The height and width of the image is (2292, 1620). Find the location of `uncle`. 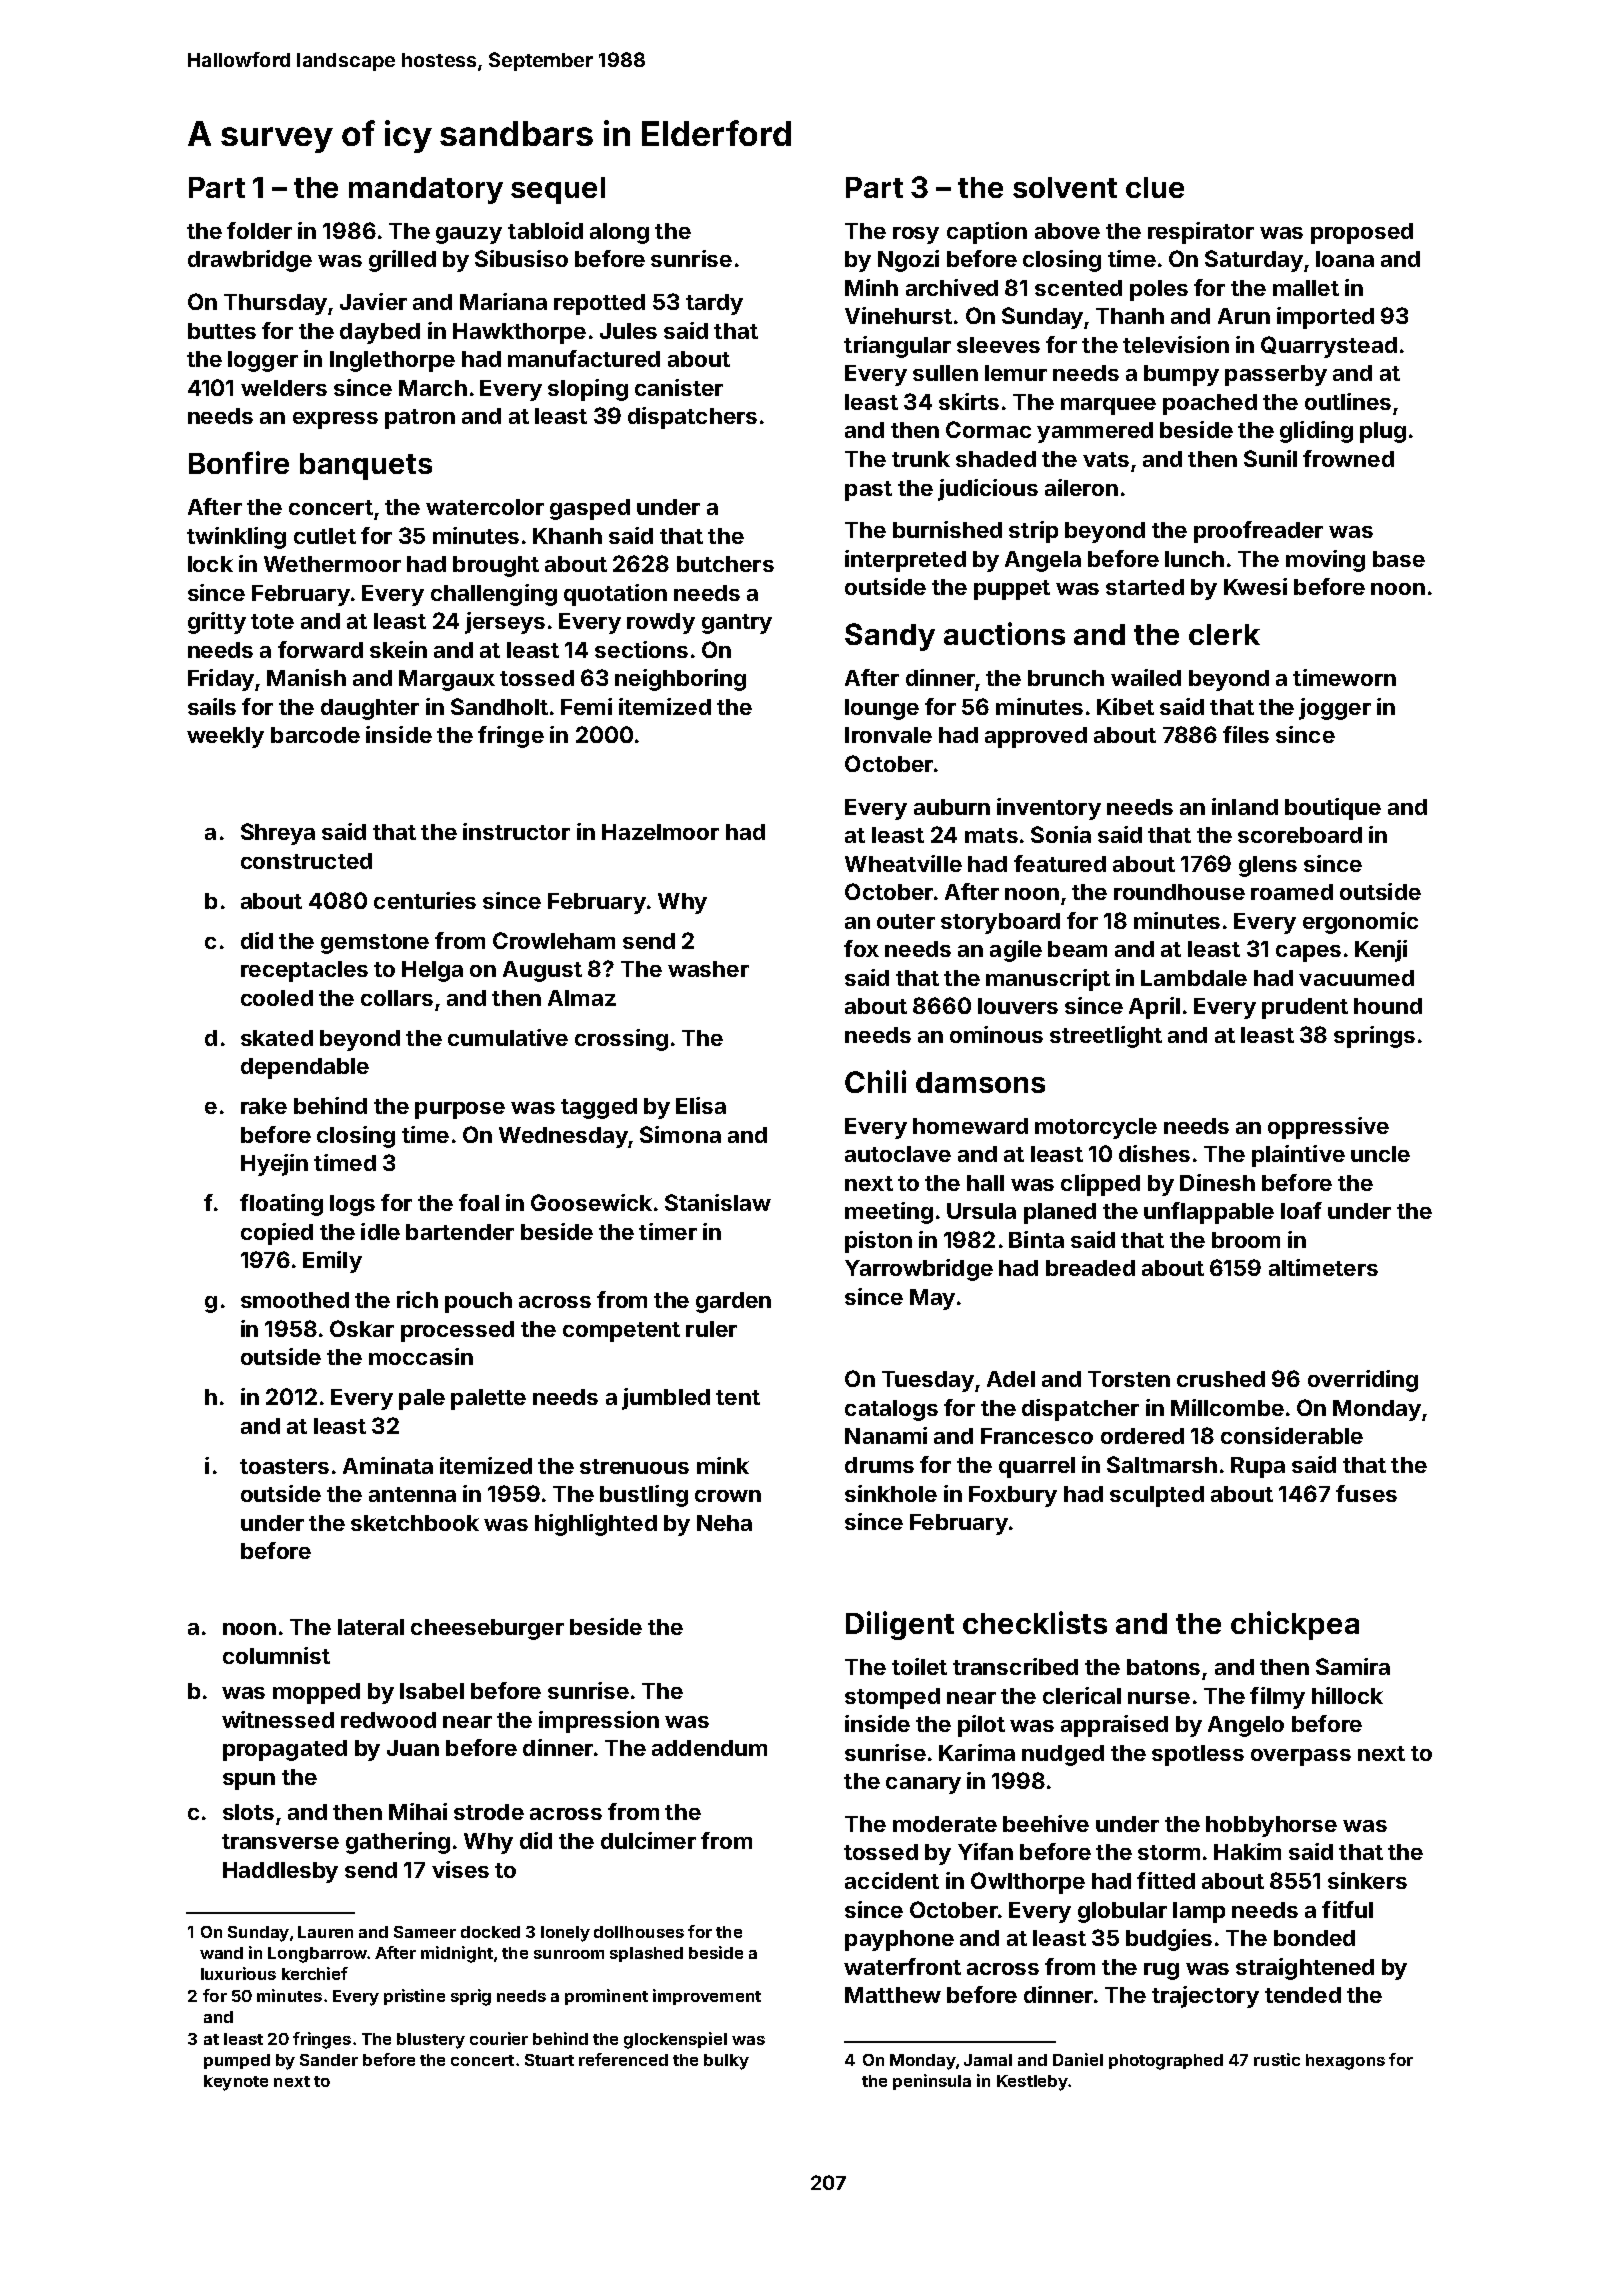

uncle is located at coordinates (1380, 1154).
